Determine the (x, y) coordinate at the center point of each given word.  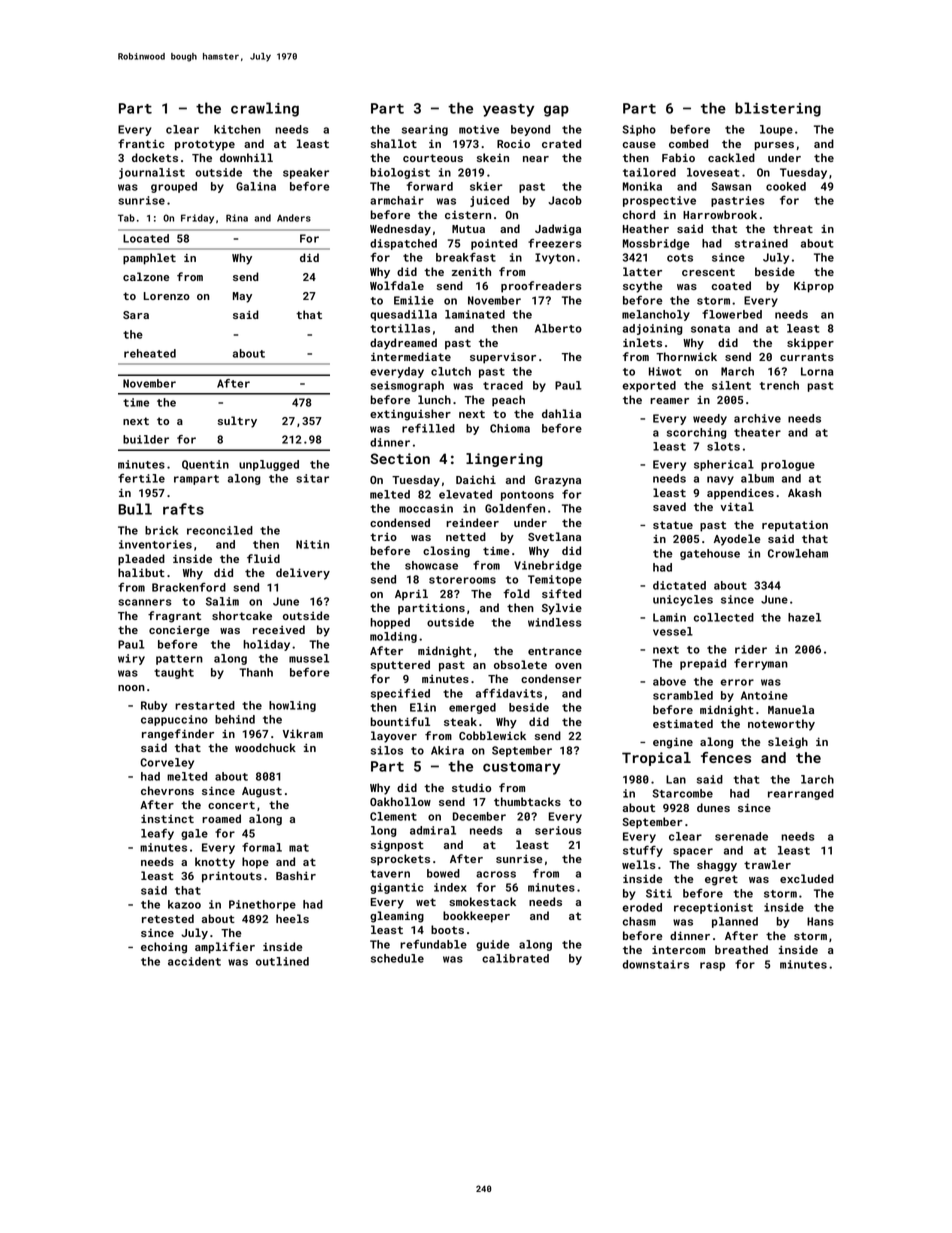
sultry (237, 422)
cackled (731, 157)
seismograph (407, 386)
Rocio (513, 143)
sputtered (400, 666)
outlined (282, 961)
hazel (804, 617)
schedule (397, 958)
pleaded (141, 560)
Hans (820, 921)
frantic (141, 143)
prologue (788, 465)
